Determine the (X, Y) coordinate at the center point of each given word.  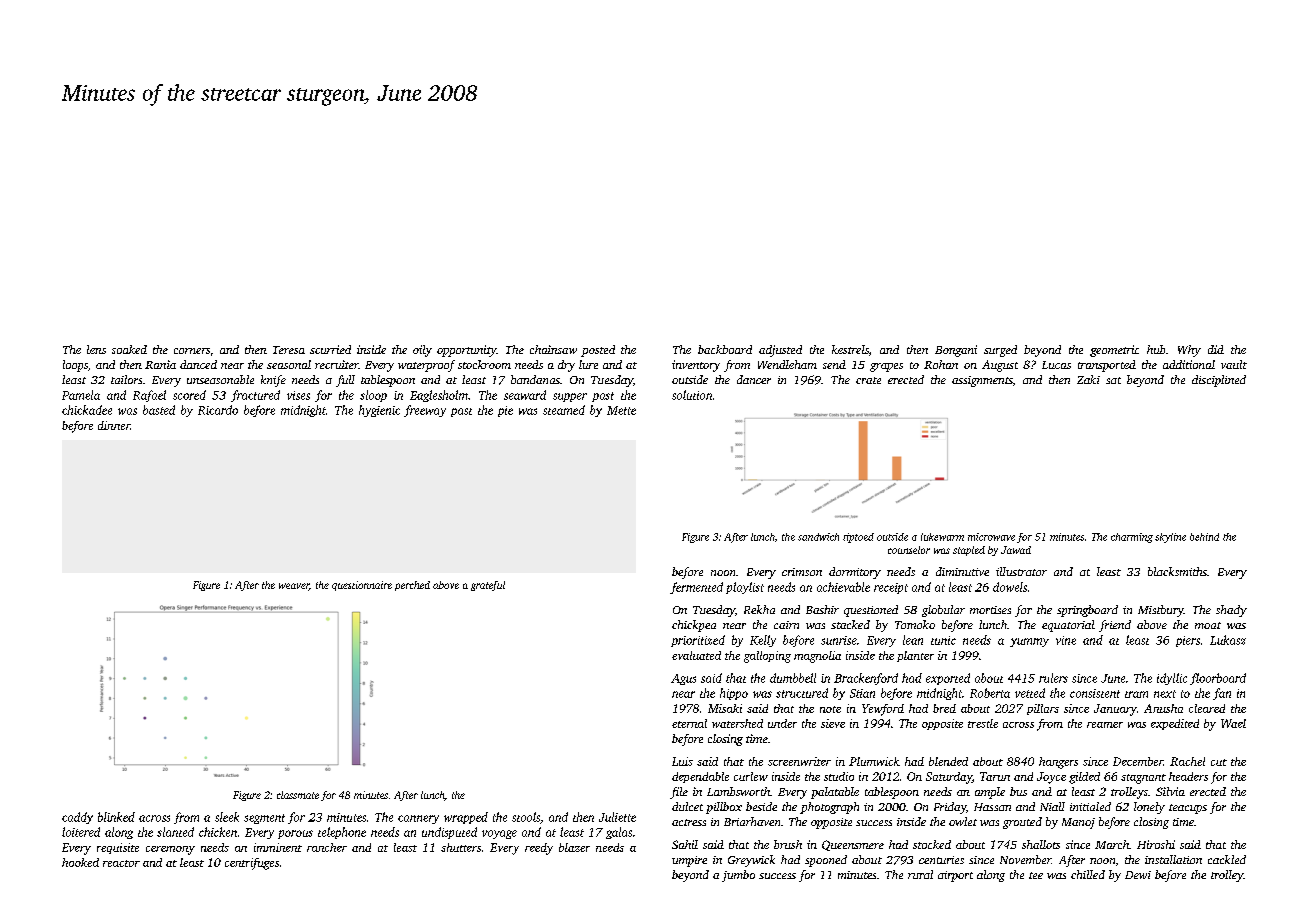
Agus (683, 679)
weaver (294, 587)
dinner (114, 425)
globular (943, 611)
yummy (1029, 642)
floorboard (1218, 679)
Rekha (759, 609)
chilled (1088, 874)
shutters (461, 847)
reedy (539, 849)
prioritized (698, 641)
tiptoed (858, 538)
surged (1000, 351)
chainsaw (553, 349)
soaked (129, 349)
